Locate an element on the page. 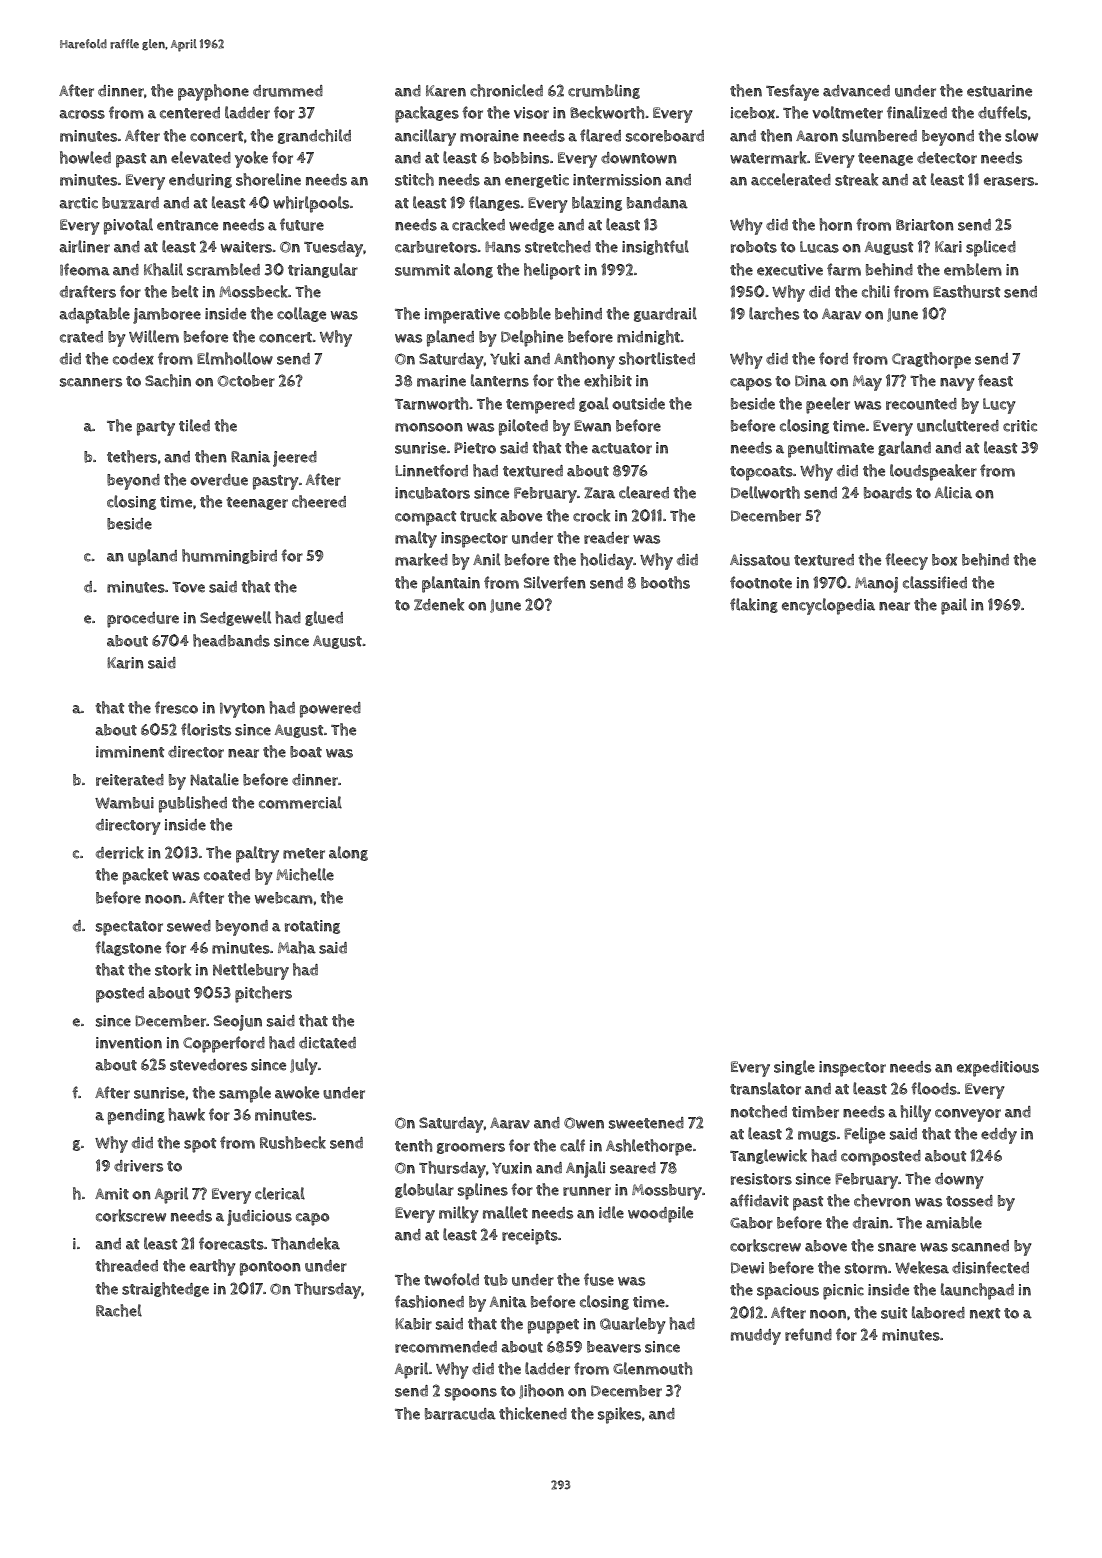 The image size is (1102, 1558). flared is located at coordinates (600, 135).
